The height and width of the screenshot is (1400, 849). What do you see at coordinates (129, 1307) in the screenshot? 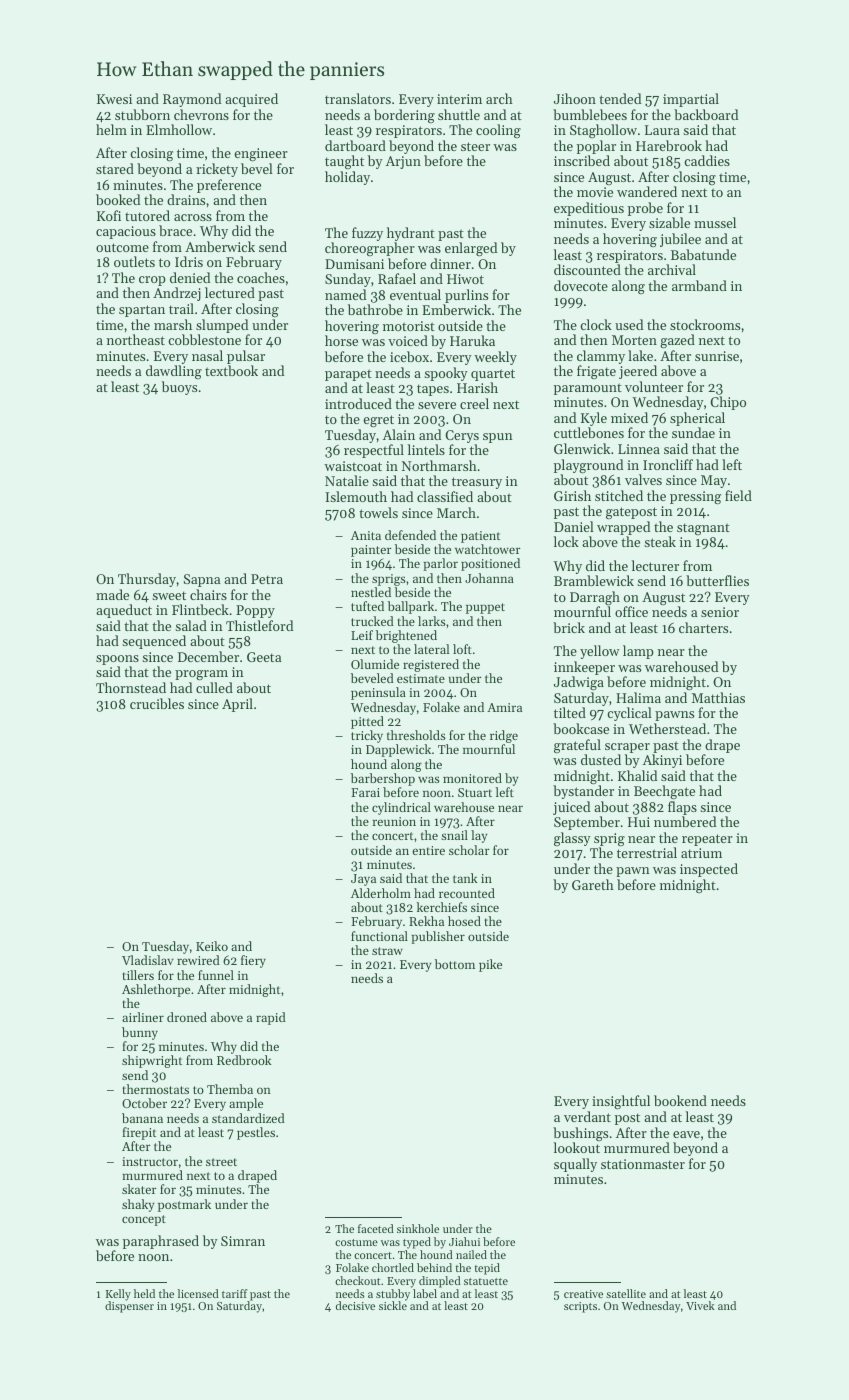
I see `dispenser` at bounding box center [129, 1307].
